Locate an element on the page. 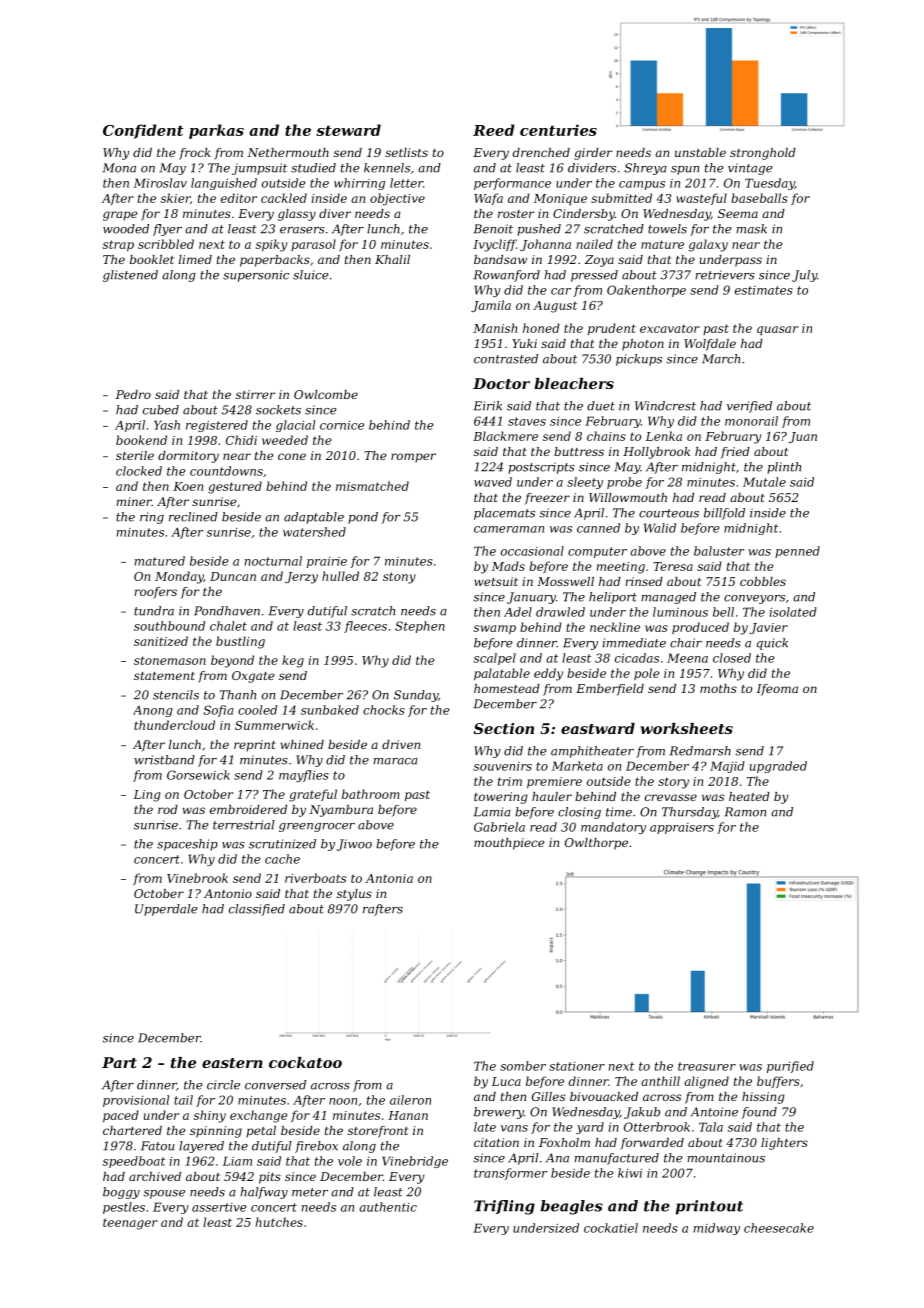 This image has width=924, height=1308. Confident is located at coordinates (143, 131).
